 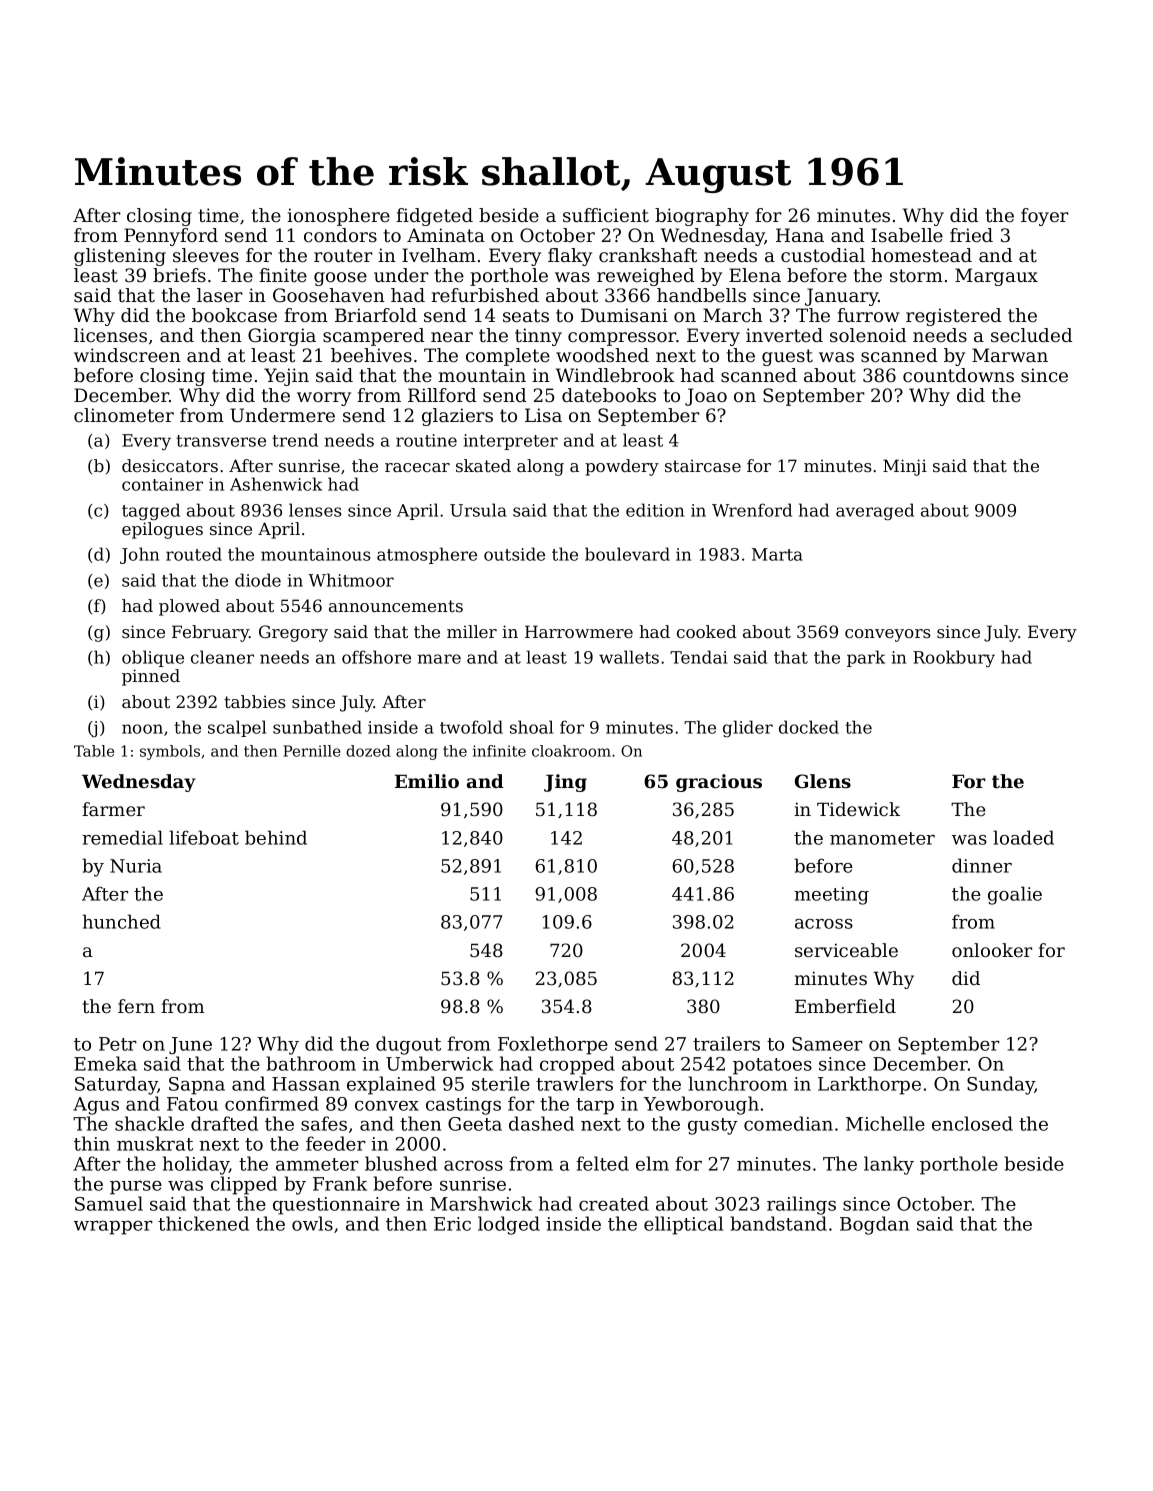 I want to click on ionosphere, so click(x=338, y=217).
